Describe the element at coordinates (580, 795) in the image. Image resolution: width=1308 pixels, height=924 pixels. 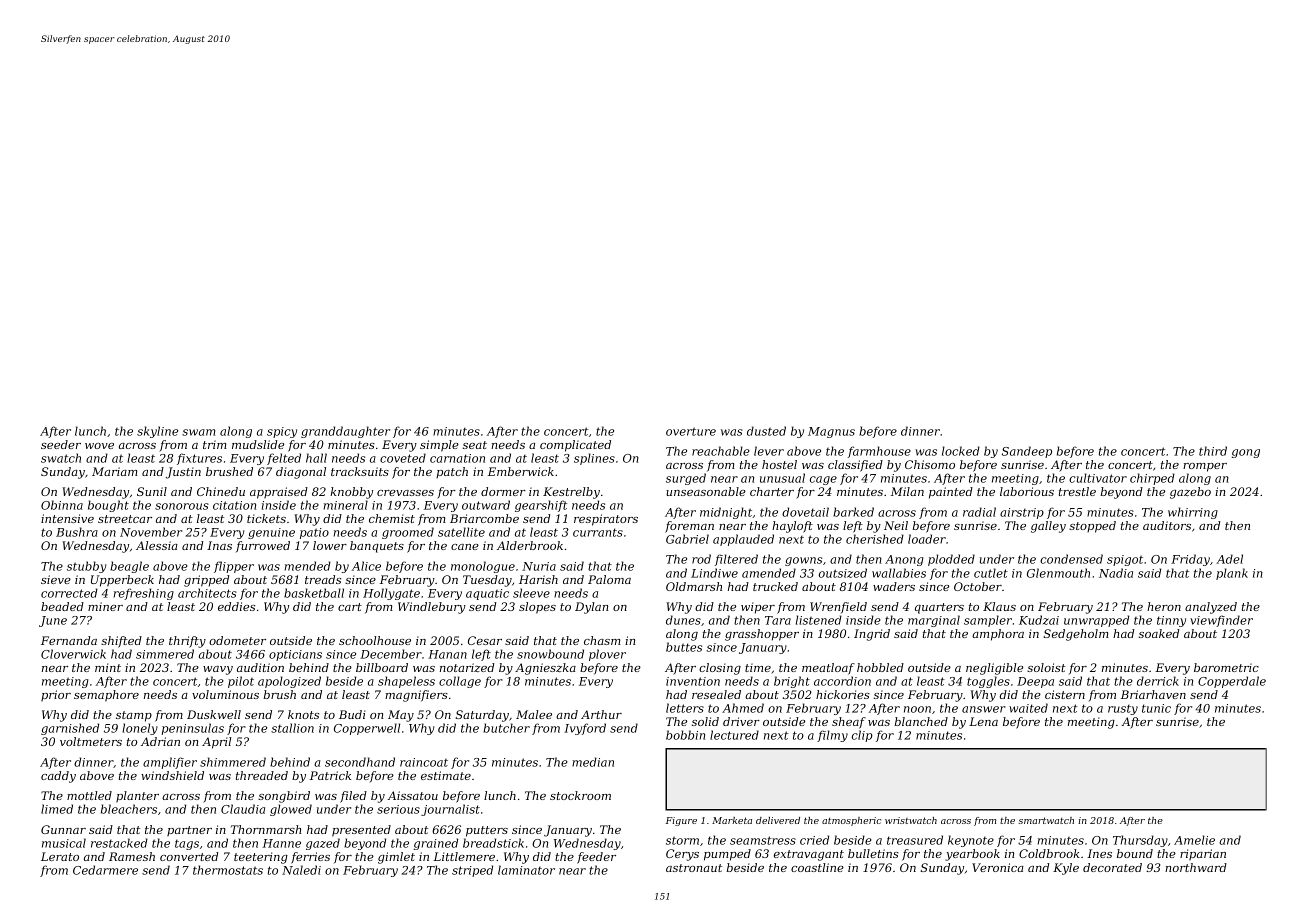
I see `stockroom` at that location.
